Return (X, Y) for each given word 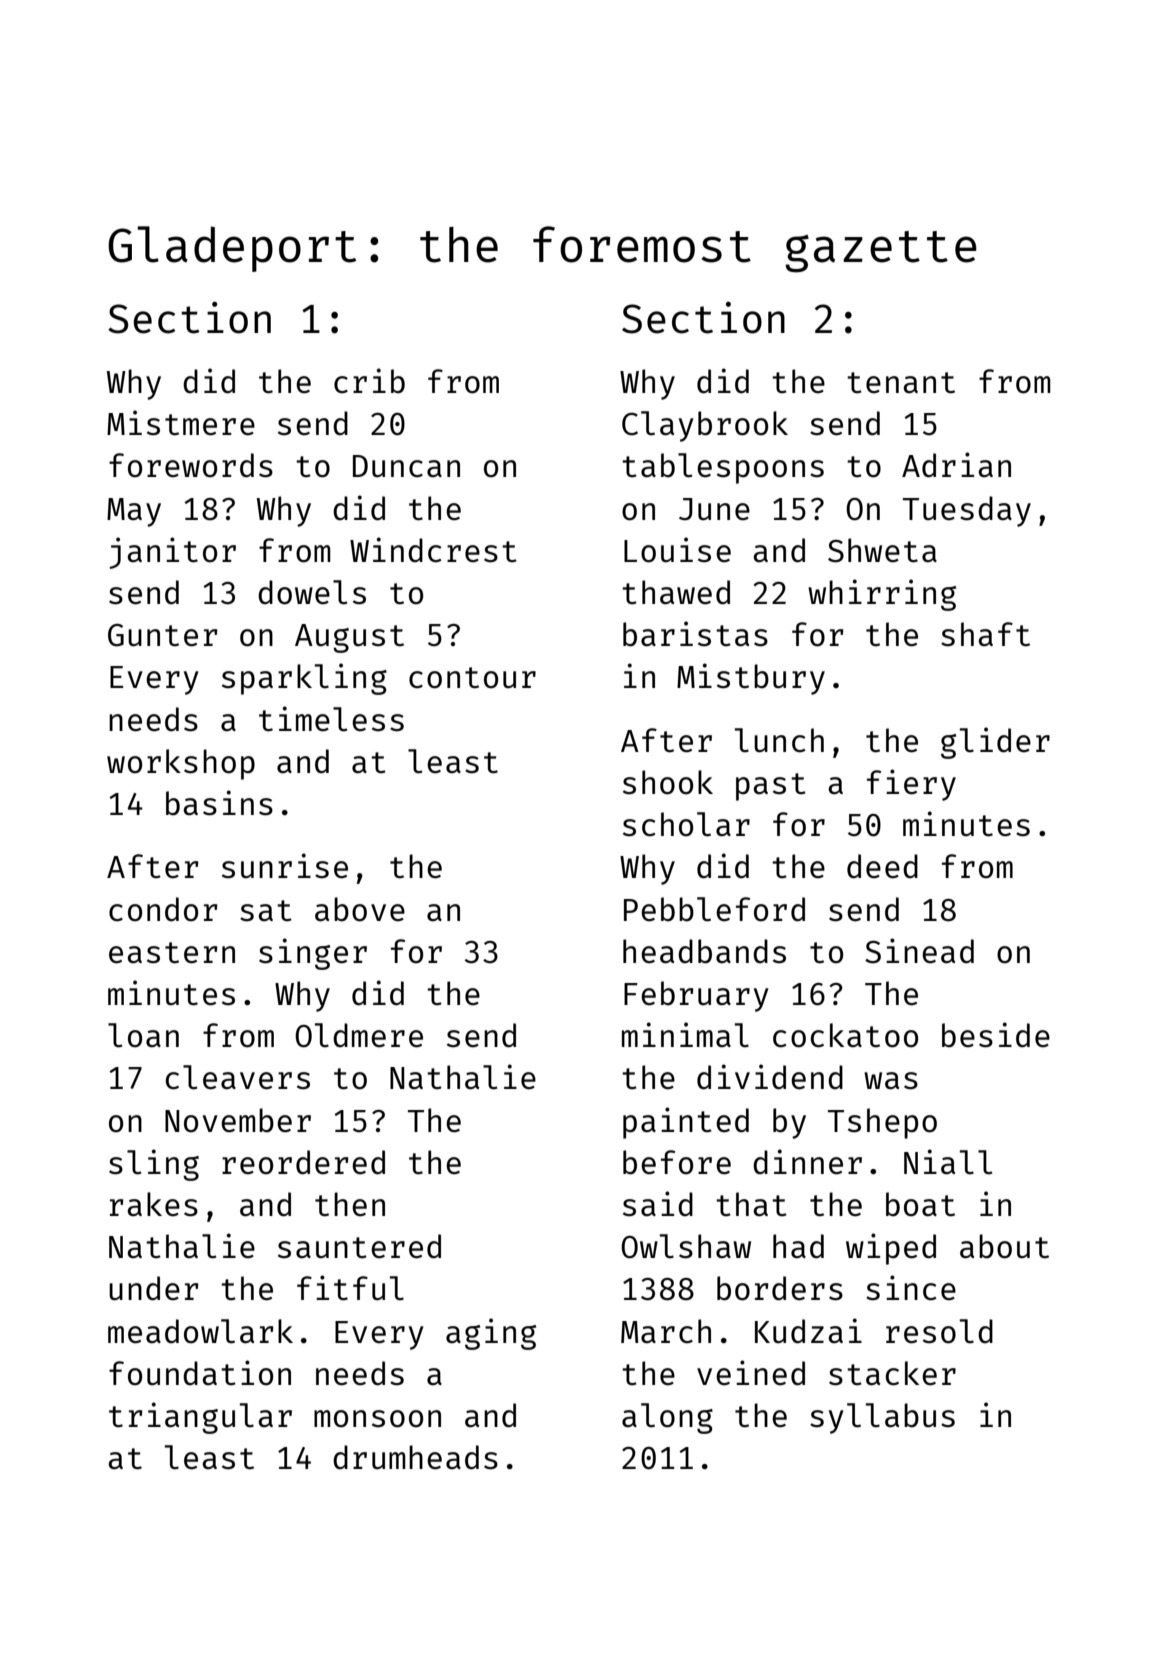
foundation (200, 1373)
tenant (901, 383)
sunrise (285, 866)
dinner (807, 1162)
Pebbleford (714, 909)
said (658, 1204)
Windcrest (433, 550)
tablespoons (723, 468)
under (154, 1288)
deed (882, 866)
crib (369, 381)
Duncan (406, 466)
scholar (686, 824)
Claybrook (705, 426)
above (360, 909)
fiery (911, 785)
